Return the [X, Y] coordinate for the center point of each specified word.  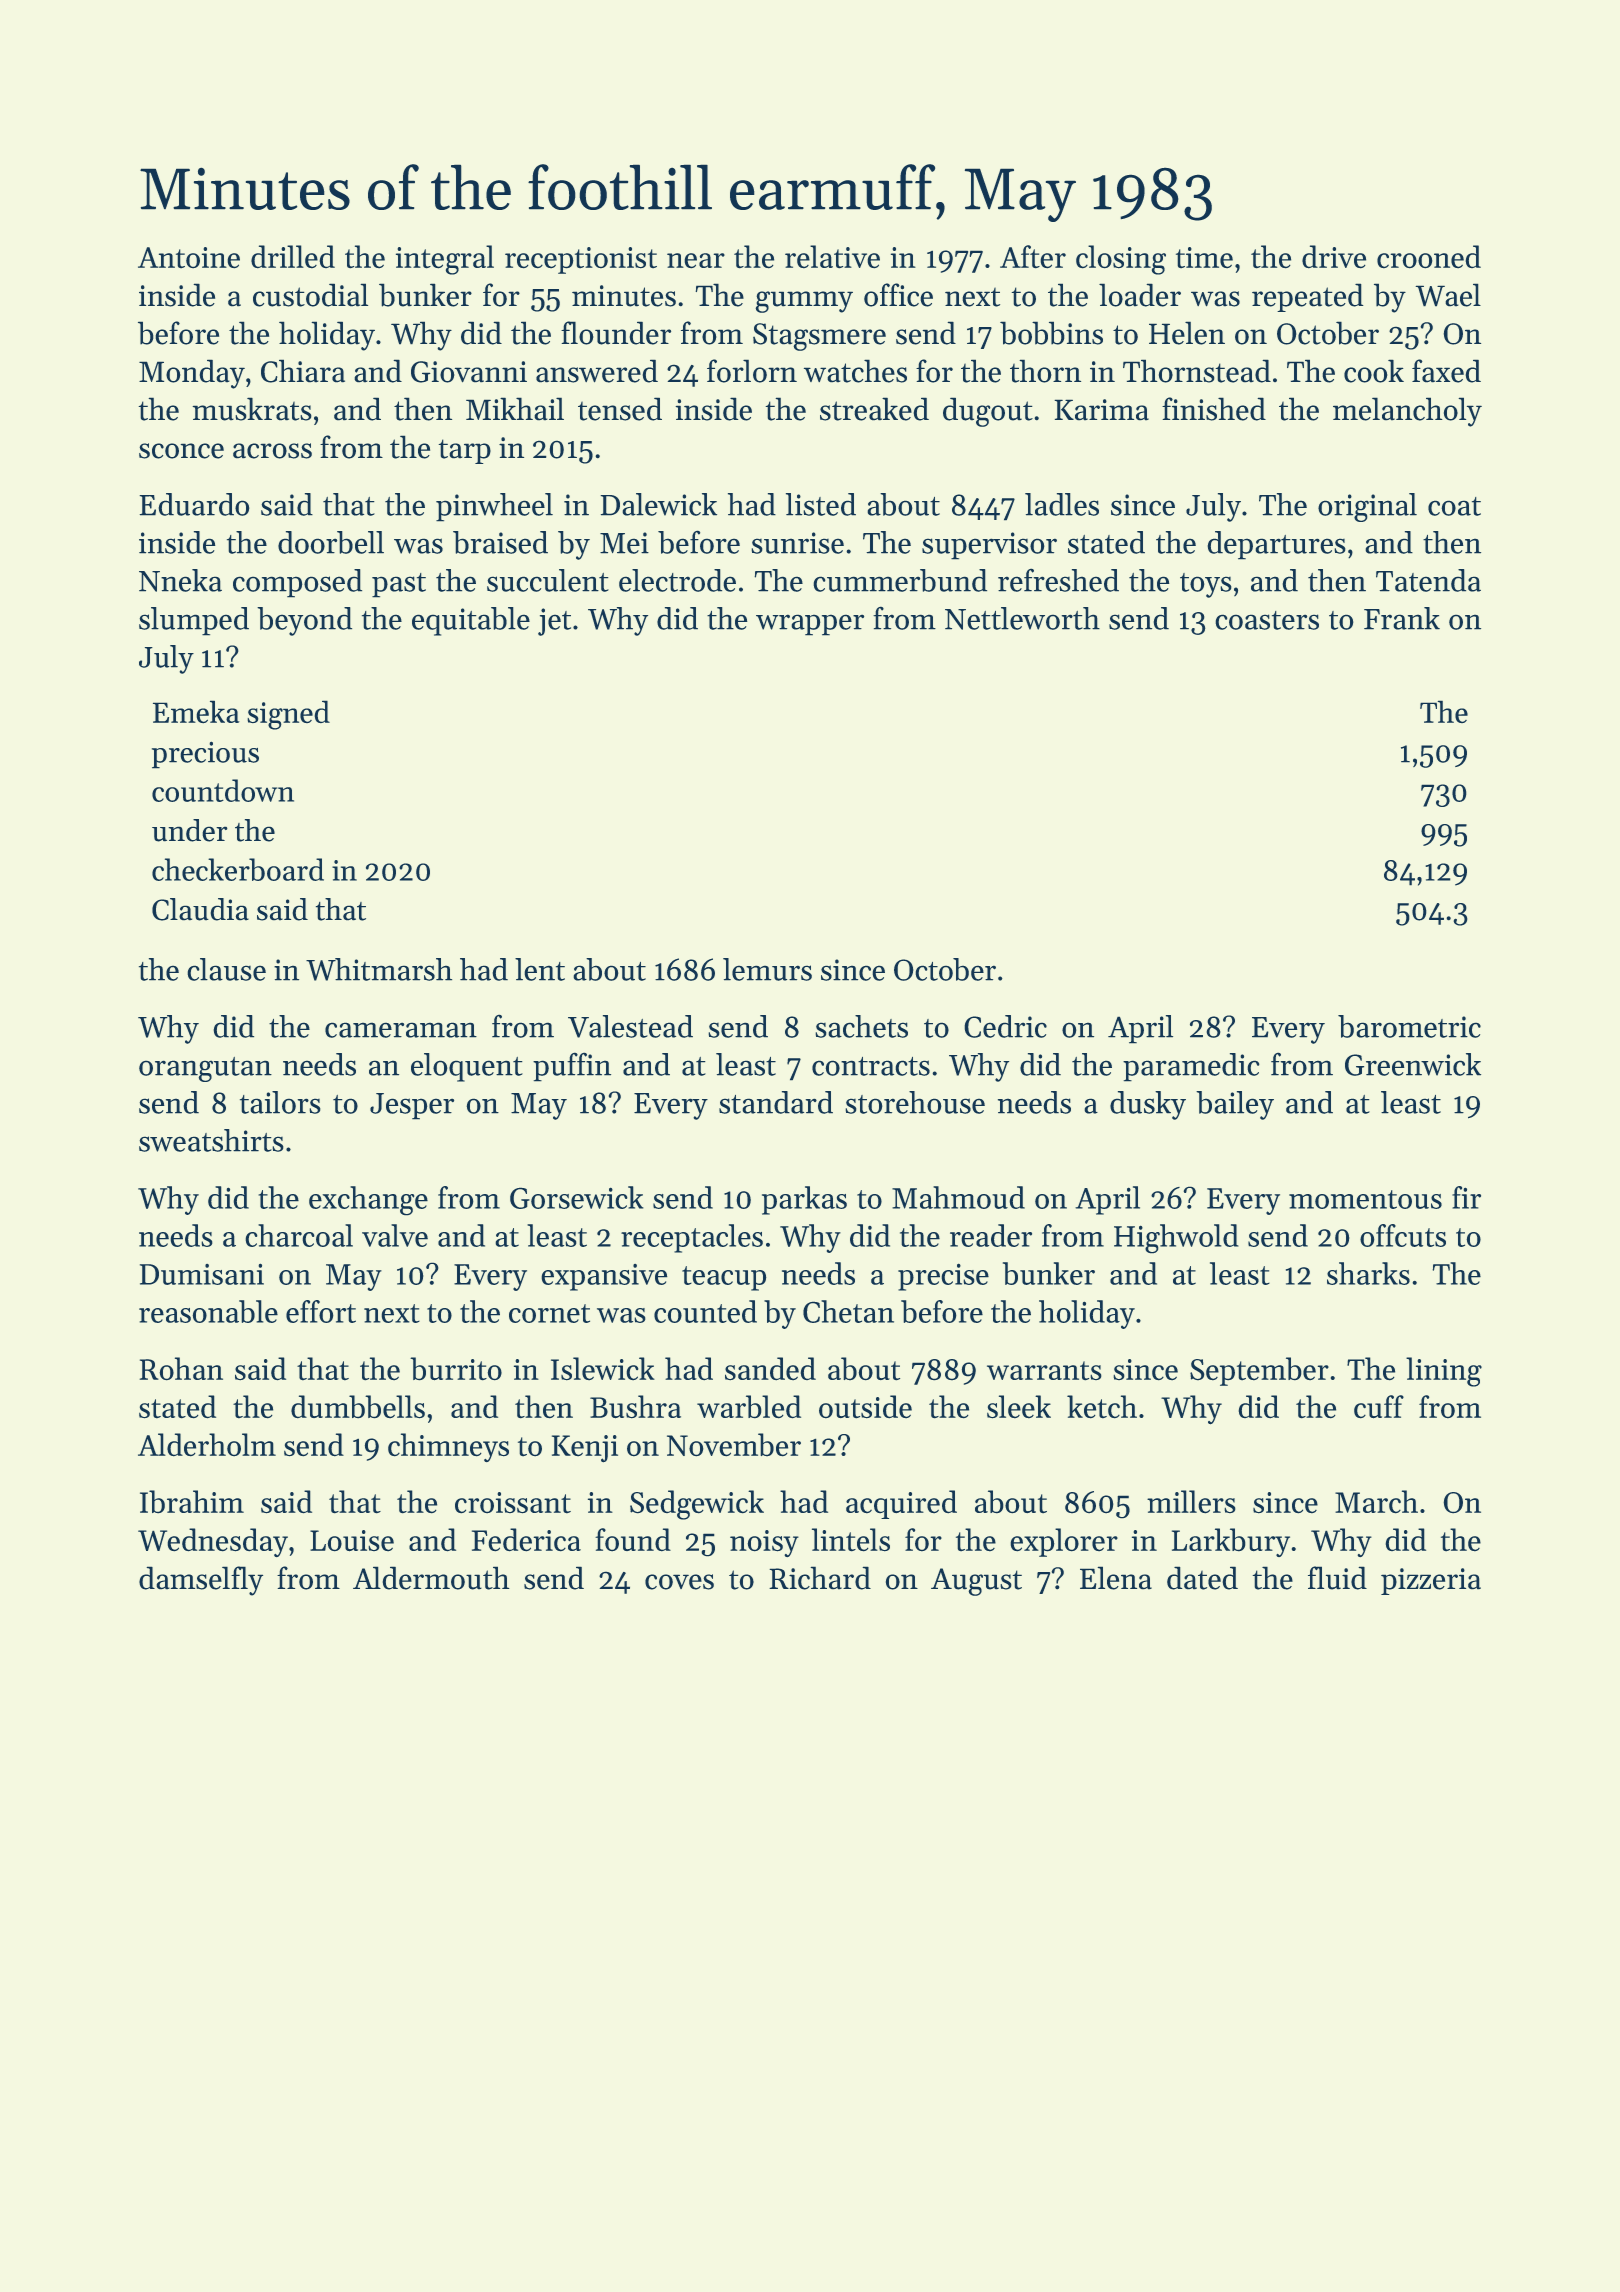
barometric [1409, 1026]
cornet [549, 1313]
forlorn [752, 371]
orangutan [205, 1069]
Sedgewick [697, 1505]
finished [1214, 409]
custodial [310, 295]
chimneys [448, 1447]
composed [297, 583]
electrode [677, 580]
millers [1191, 1502]
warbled [749, 1407]
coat [1454, 506]
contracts [871, 1066]
